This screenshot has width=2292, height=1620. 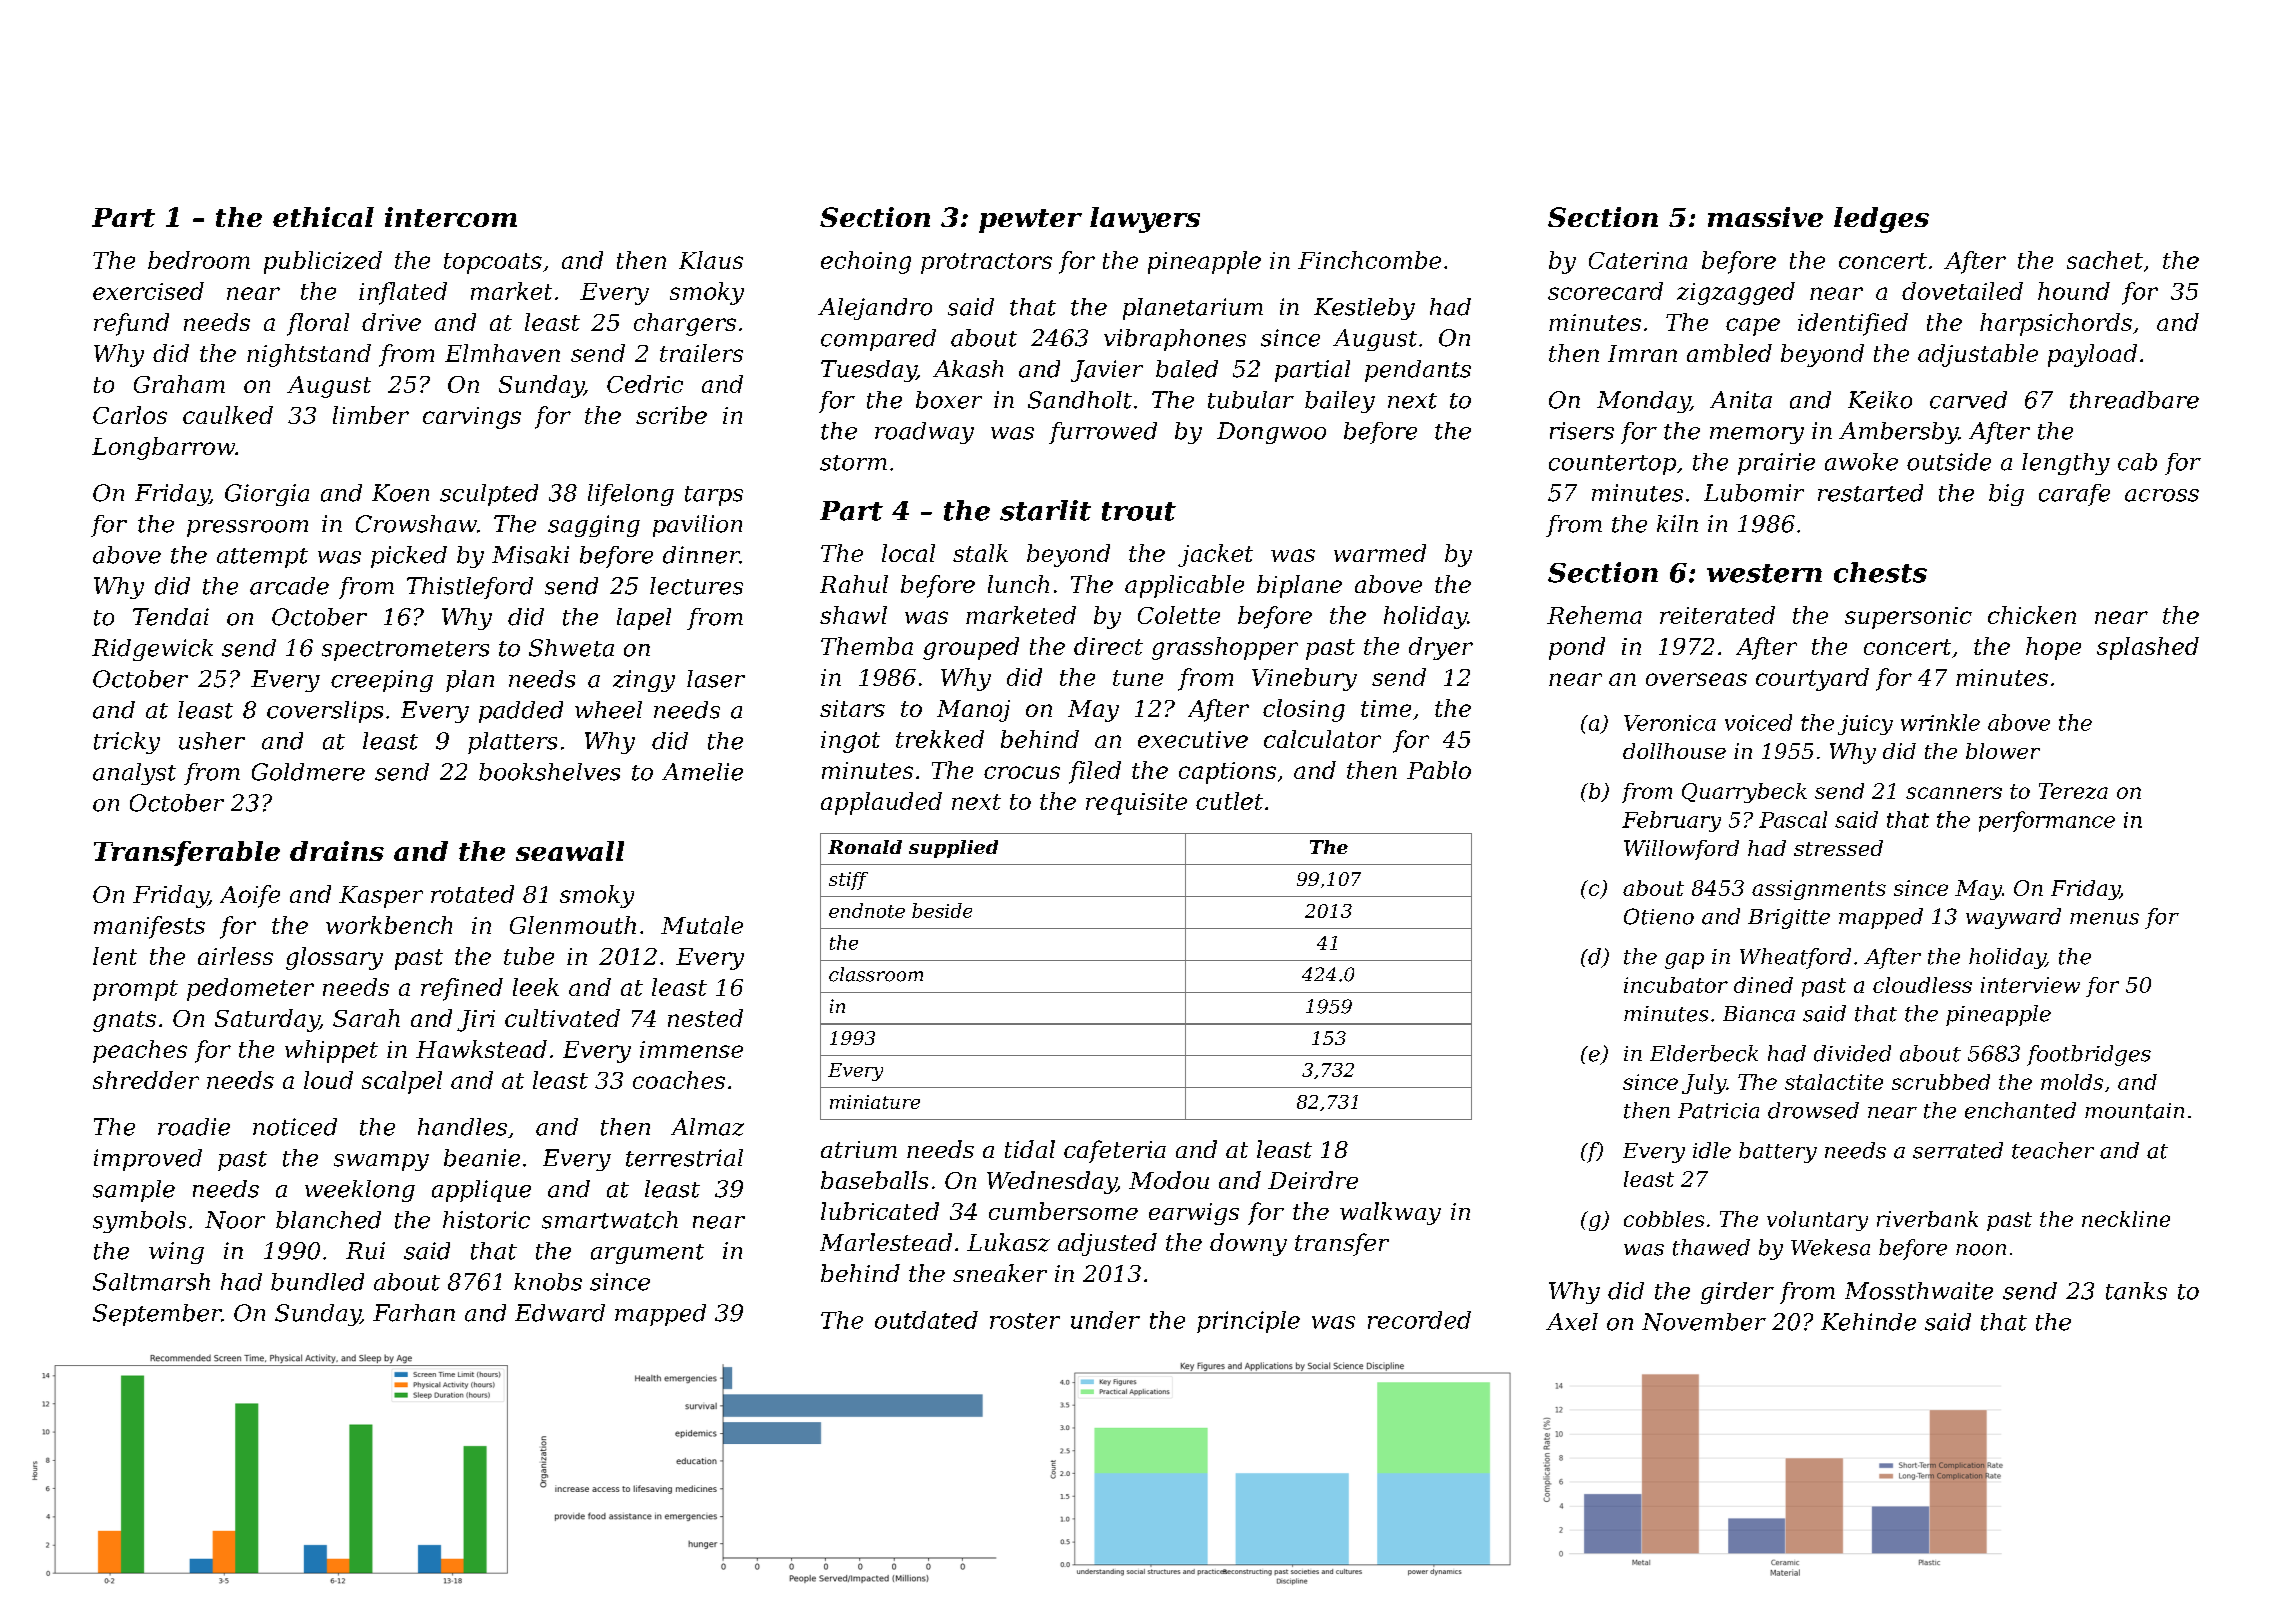 I want to click on topcoats, so click(x=493, y=263).
